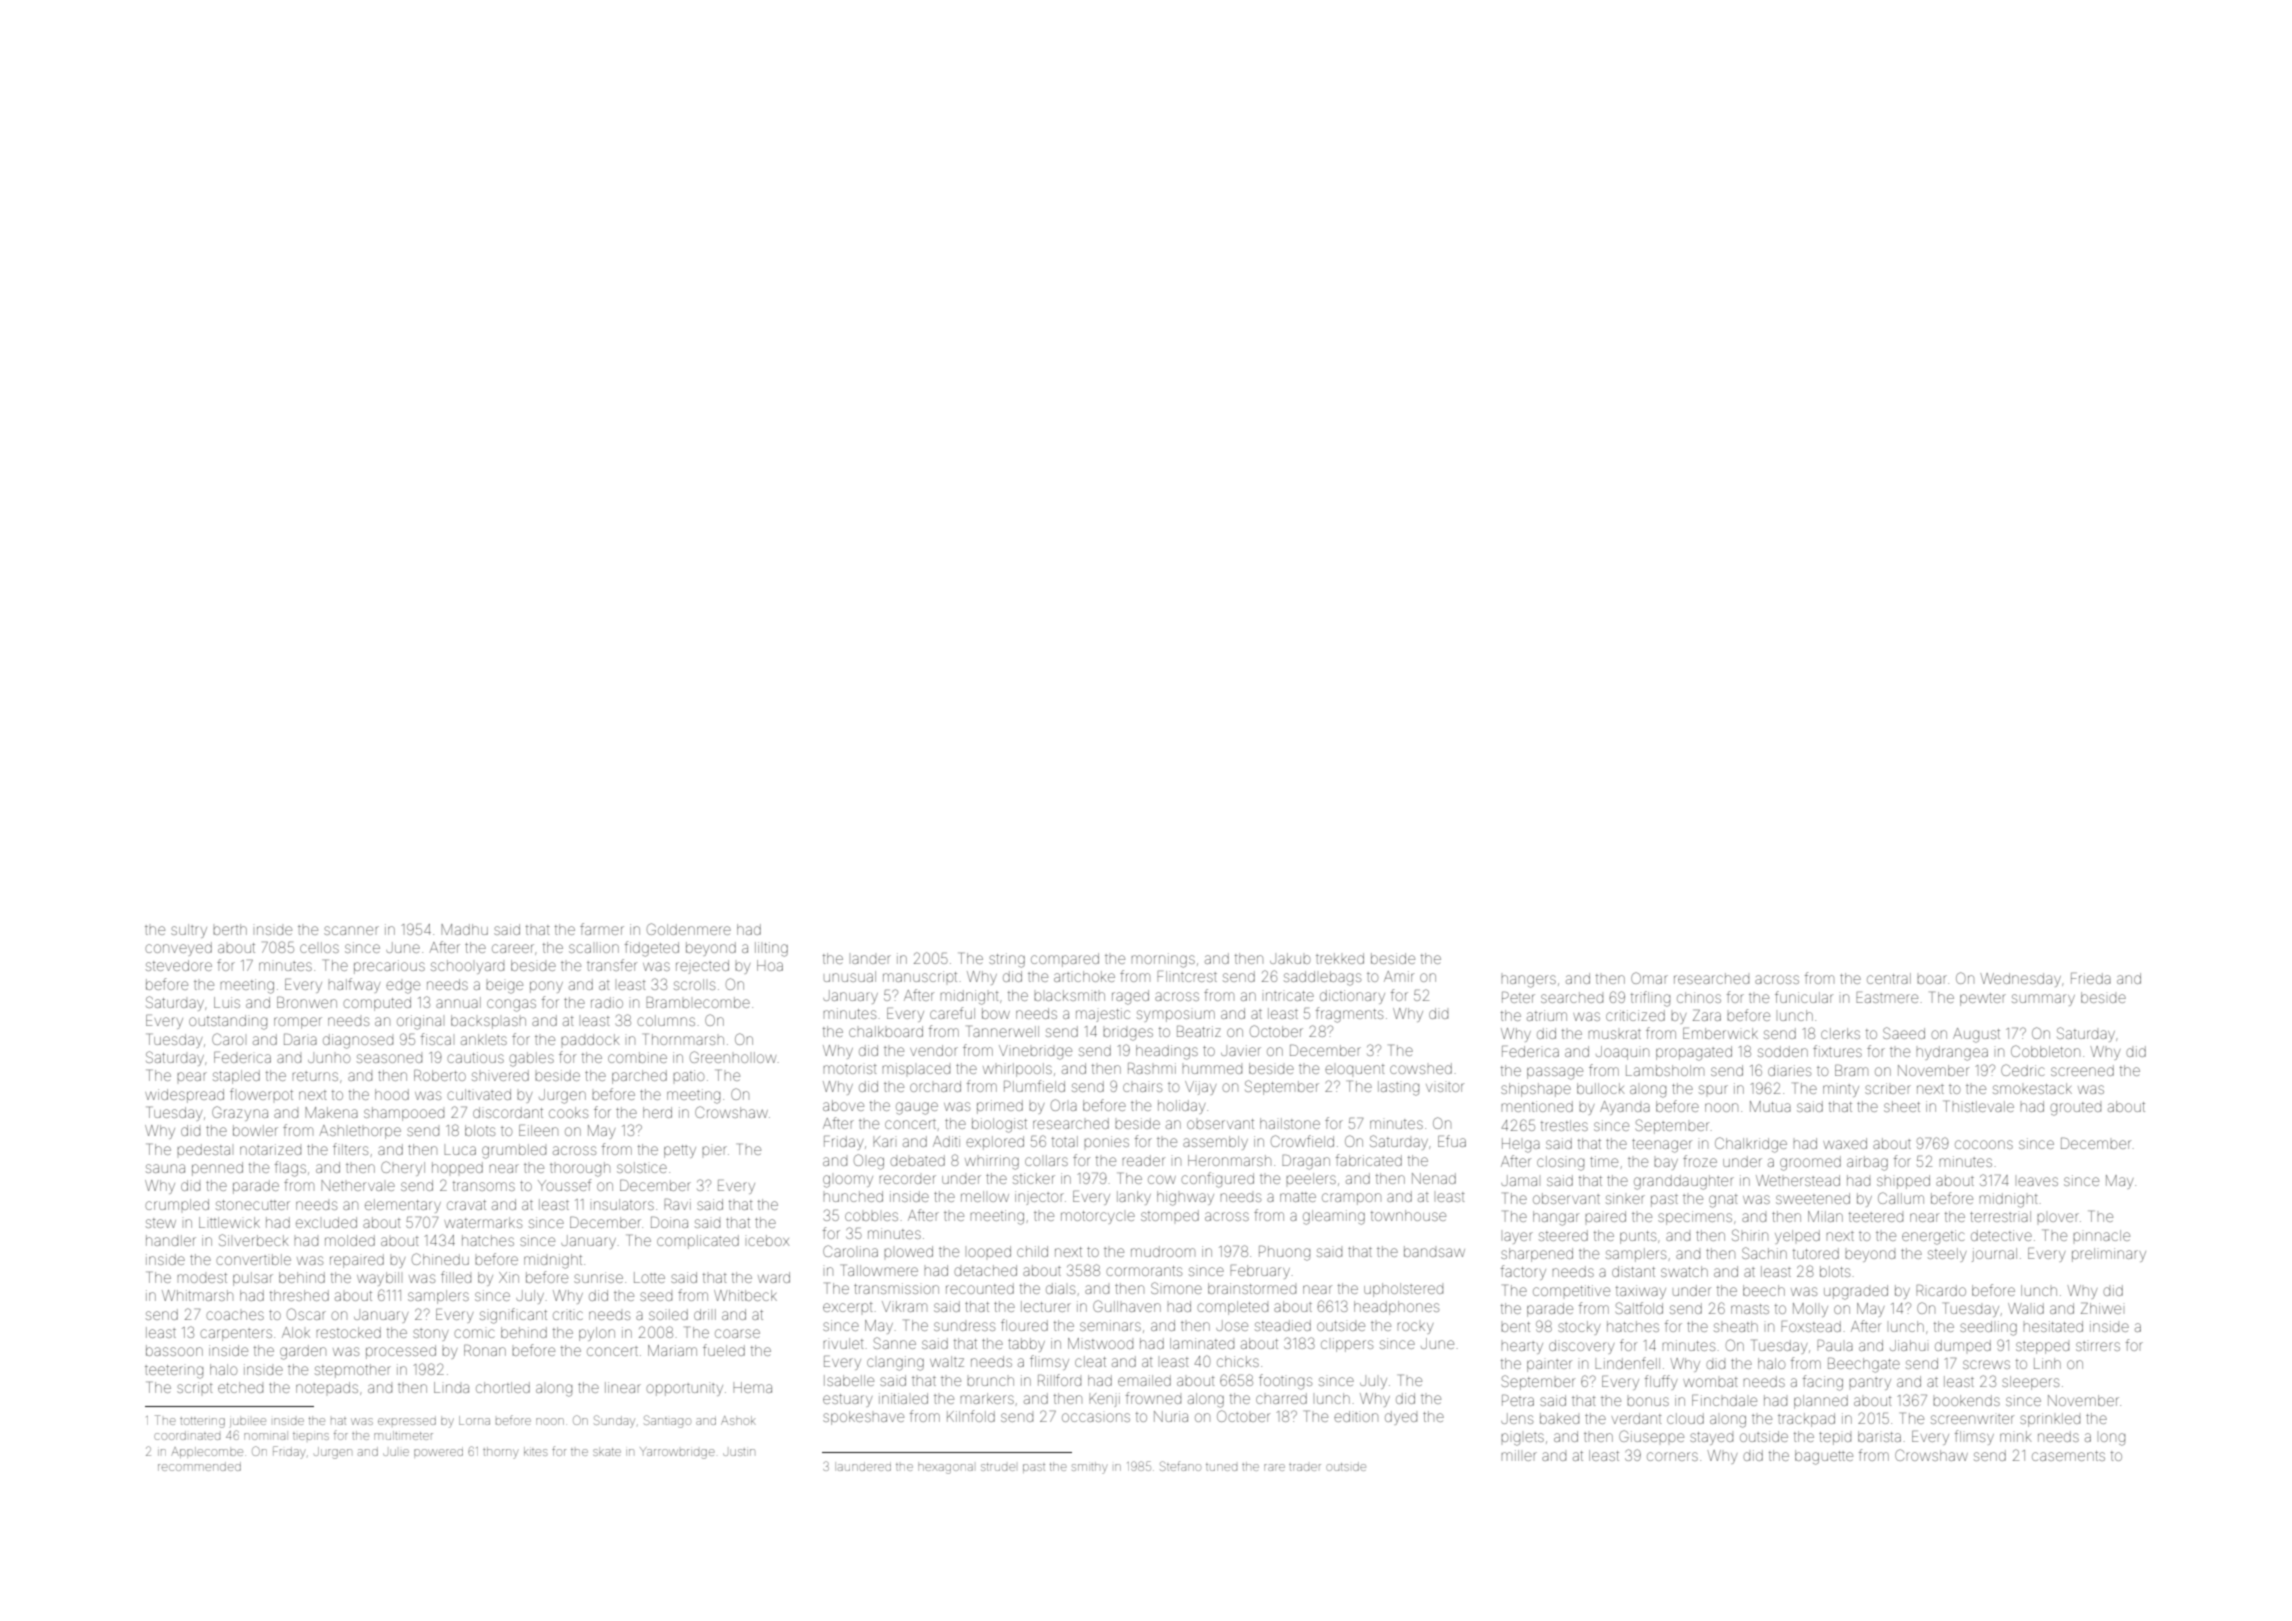 The width and height of the image is (2292, 1621). Describe the element at coordinates (1984, 1144) in the image. I see `cocoons` at that location.
